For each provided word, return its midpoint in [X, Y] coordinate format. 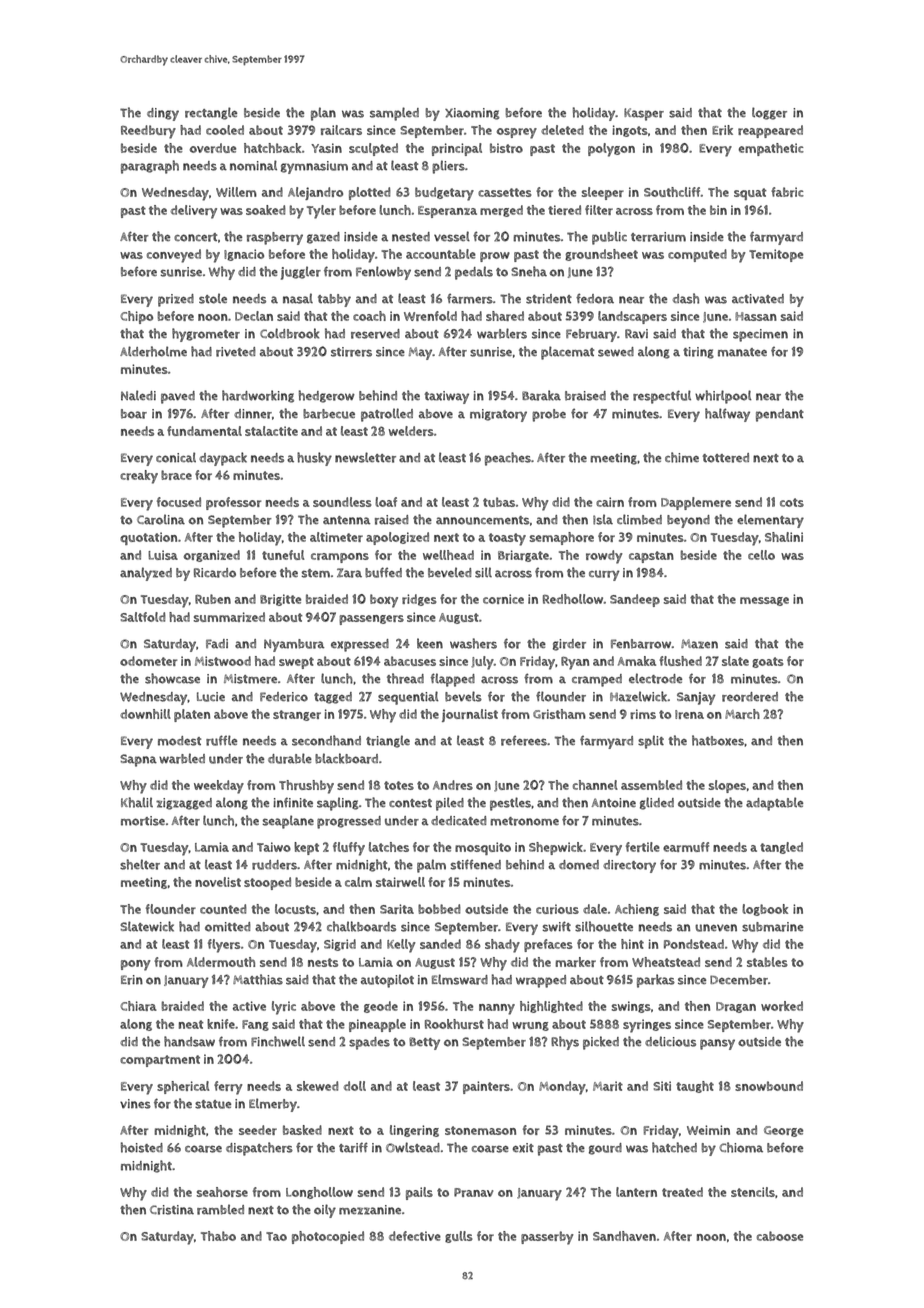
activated [758, 299]
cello [761, 555]
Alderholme [153, 351]
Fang [255, 1025]
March [742, 714]
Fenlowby [383, 273]
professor [233, 503]
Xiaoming [472, 114]
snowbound [769, 1086]
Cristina [172, 1210]
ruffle [221, 740]
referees [524, 740]
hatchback [273, 148]
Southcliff [672, 192]
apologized [397, 538]
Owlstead [413, 1147]
